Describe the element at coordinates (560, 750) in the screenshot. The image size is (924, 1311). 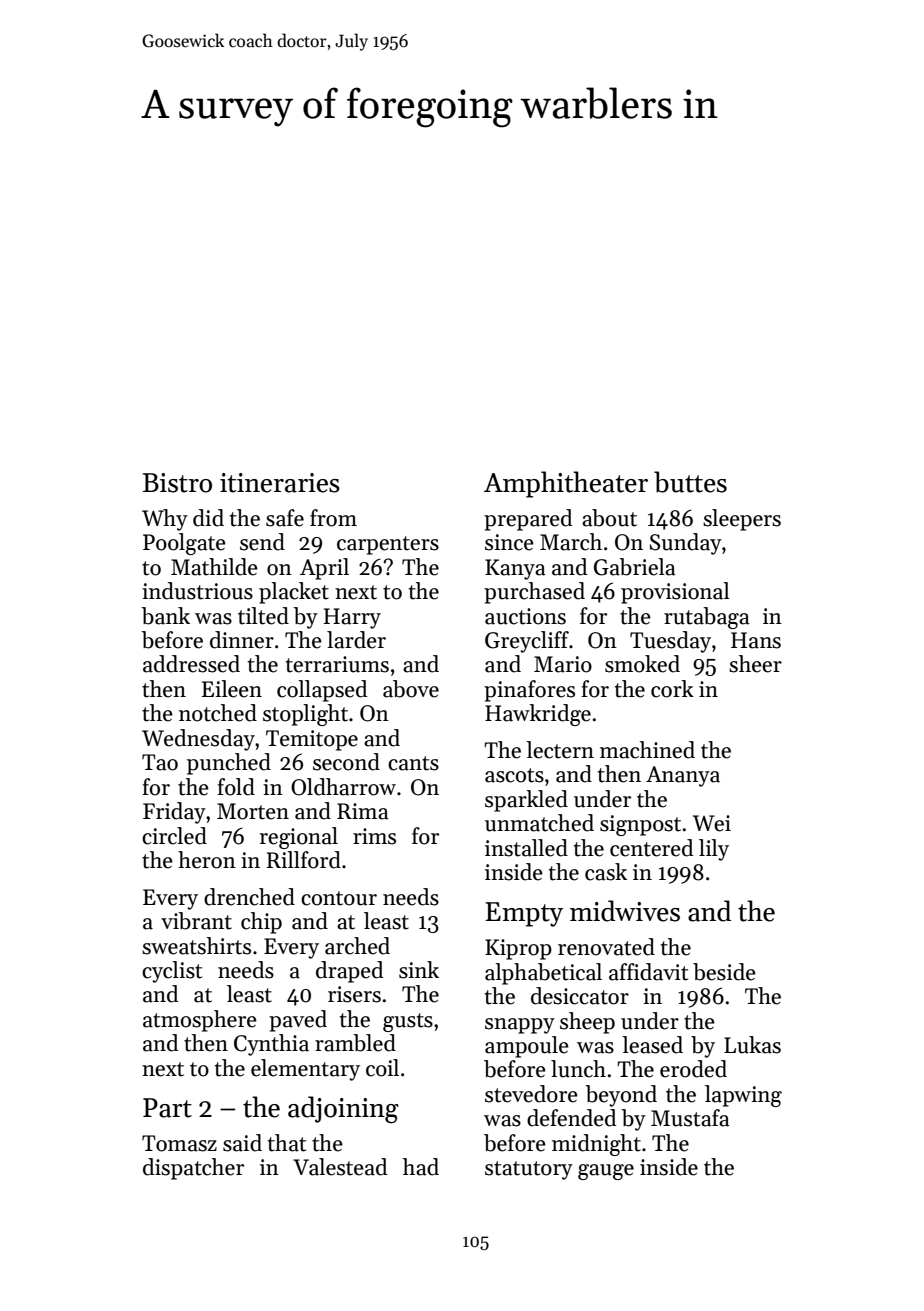
I see `lectern` at that location.
